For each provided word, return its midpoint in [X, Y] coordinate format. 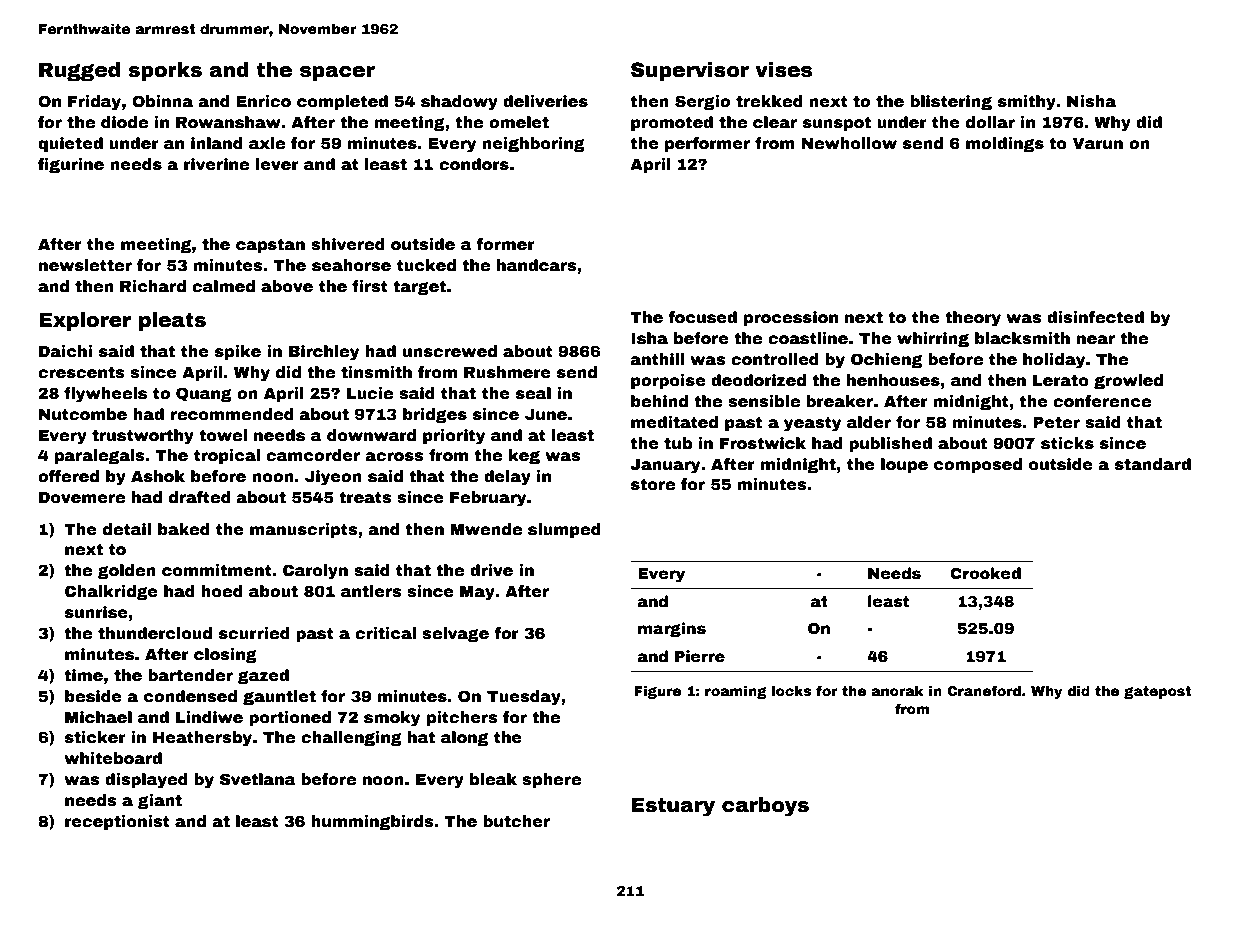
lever [277, 164]
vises [783, 70]
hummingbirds [372, 823]
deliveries [545, 101]
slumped [564, 531]
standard [1153, 464]
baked [184, 529]
